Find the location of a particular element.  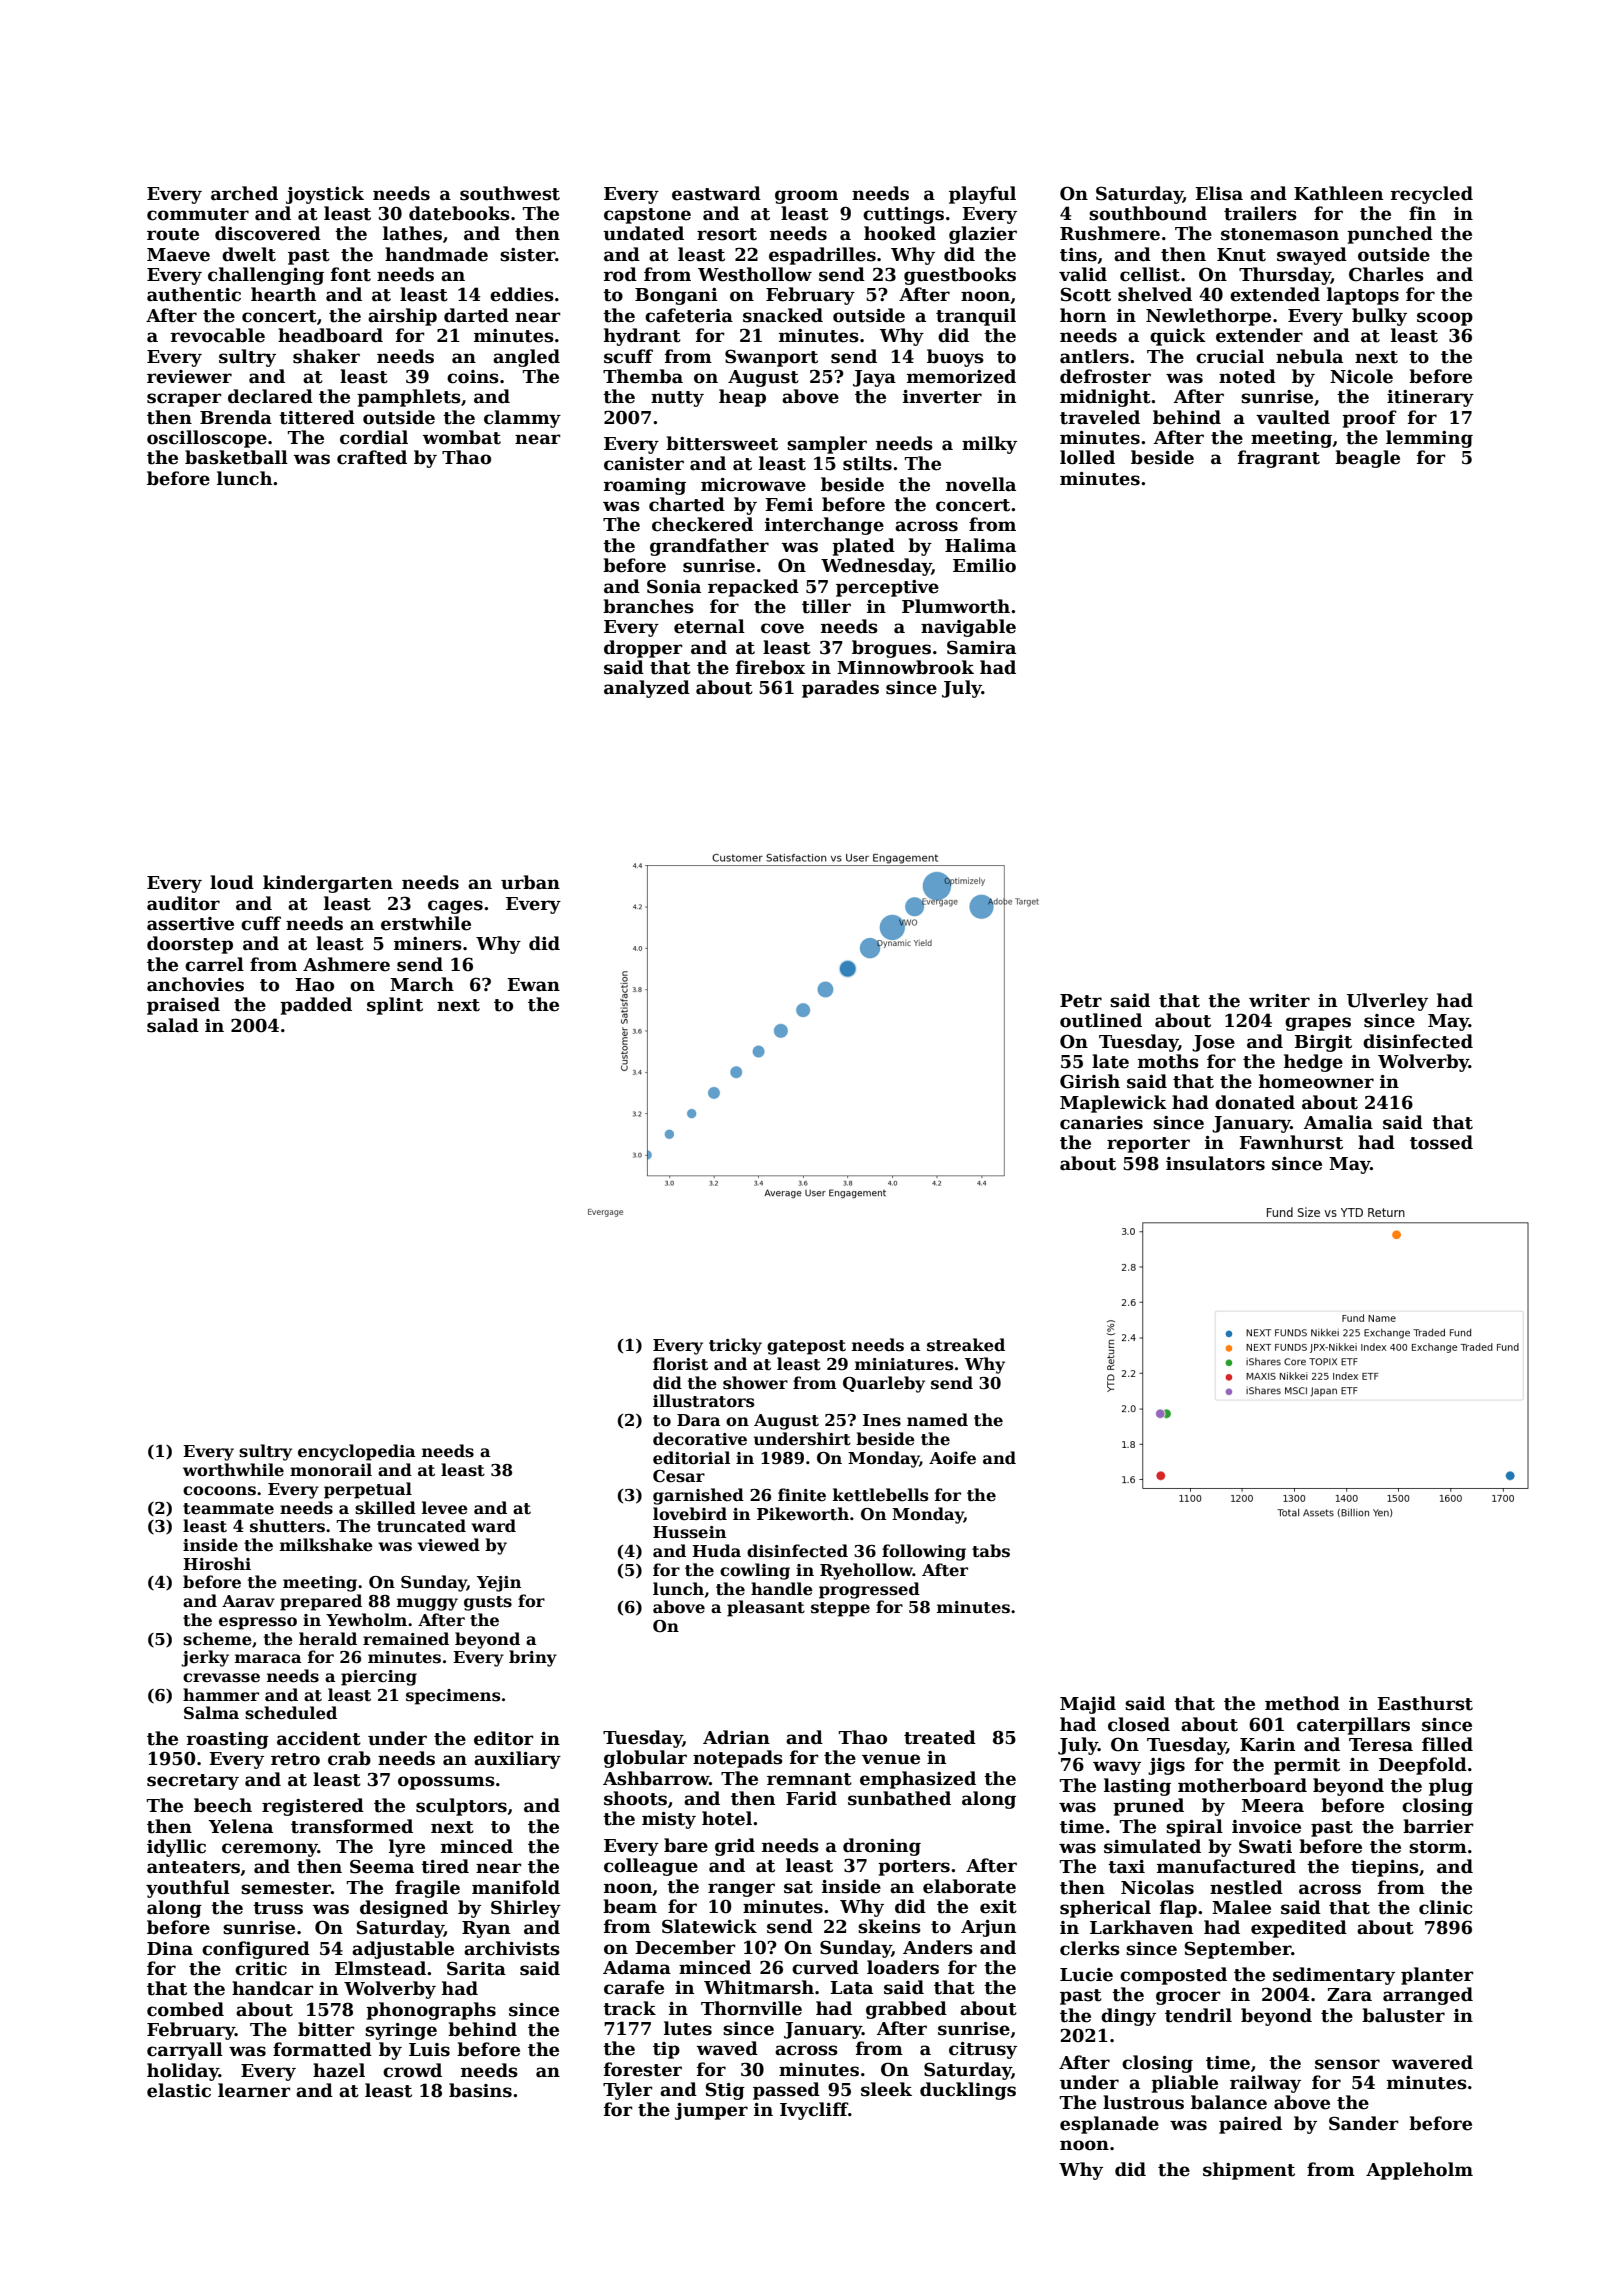

streaked is located at coordinates (966, 1345).
